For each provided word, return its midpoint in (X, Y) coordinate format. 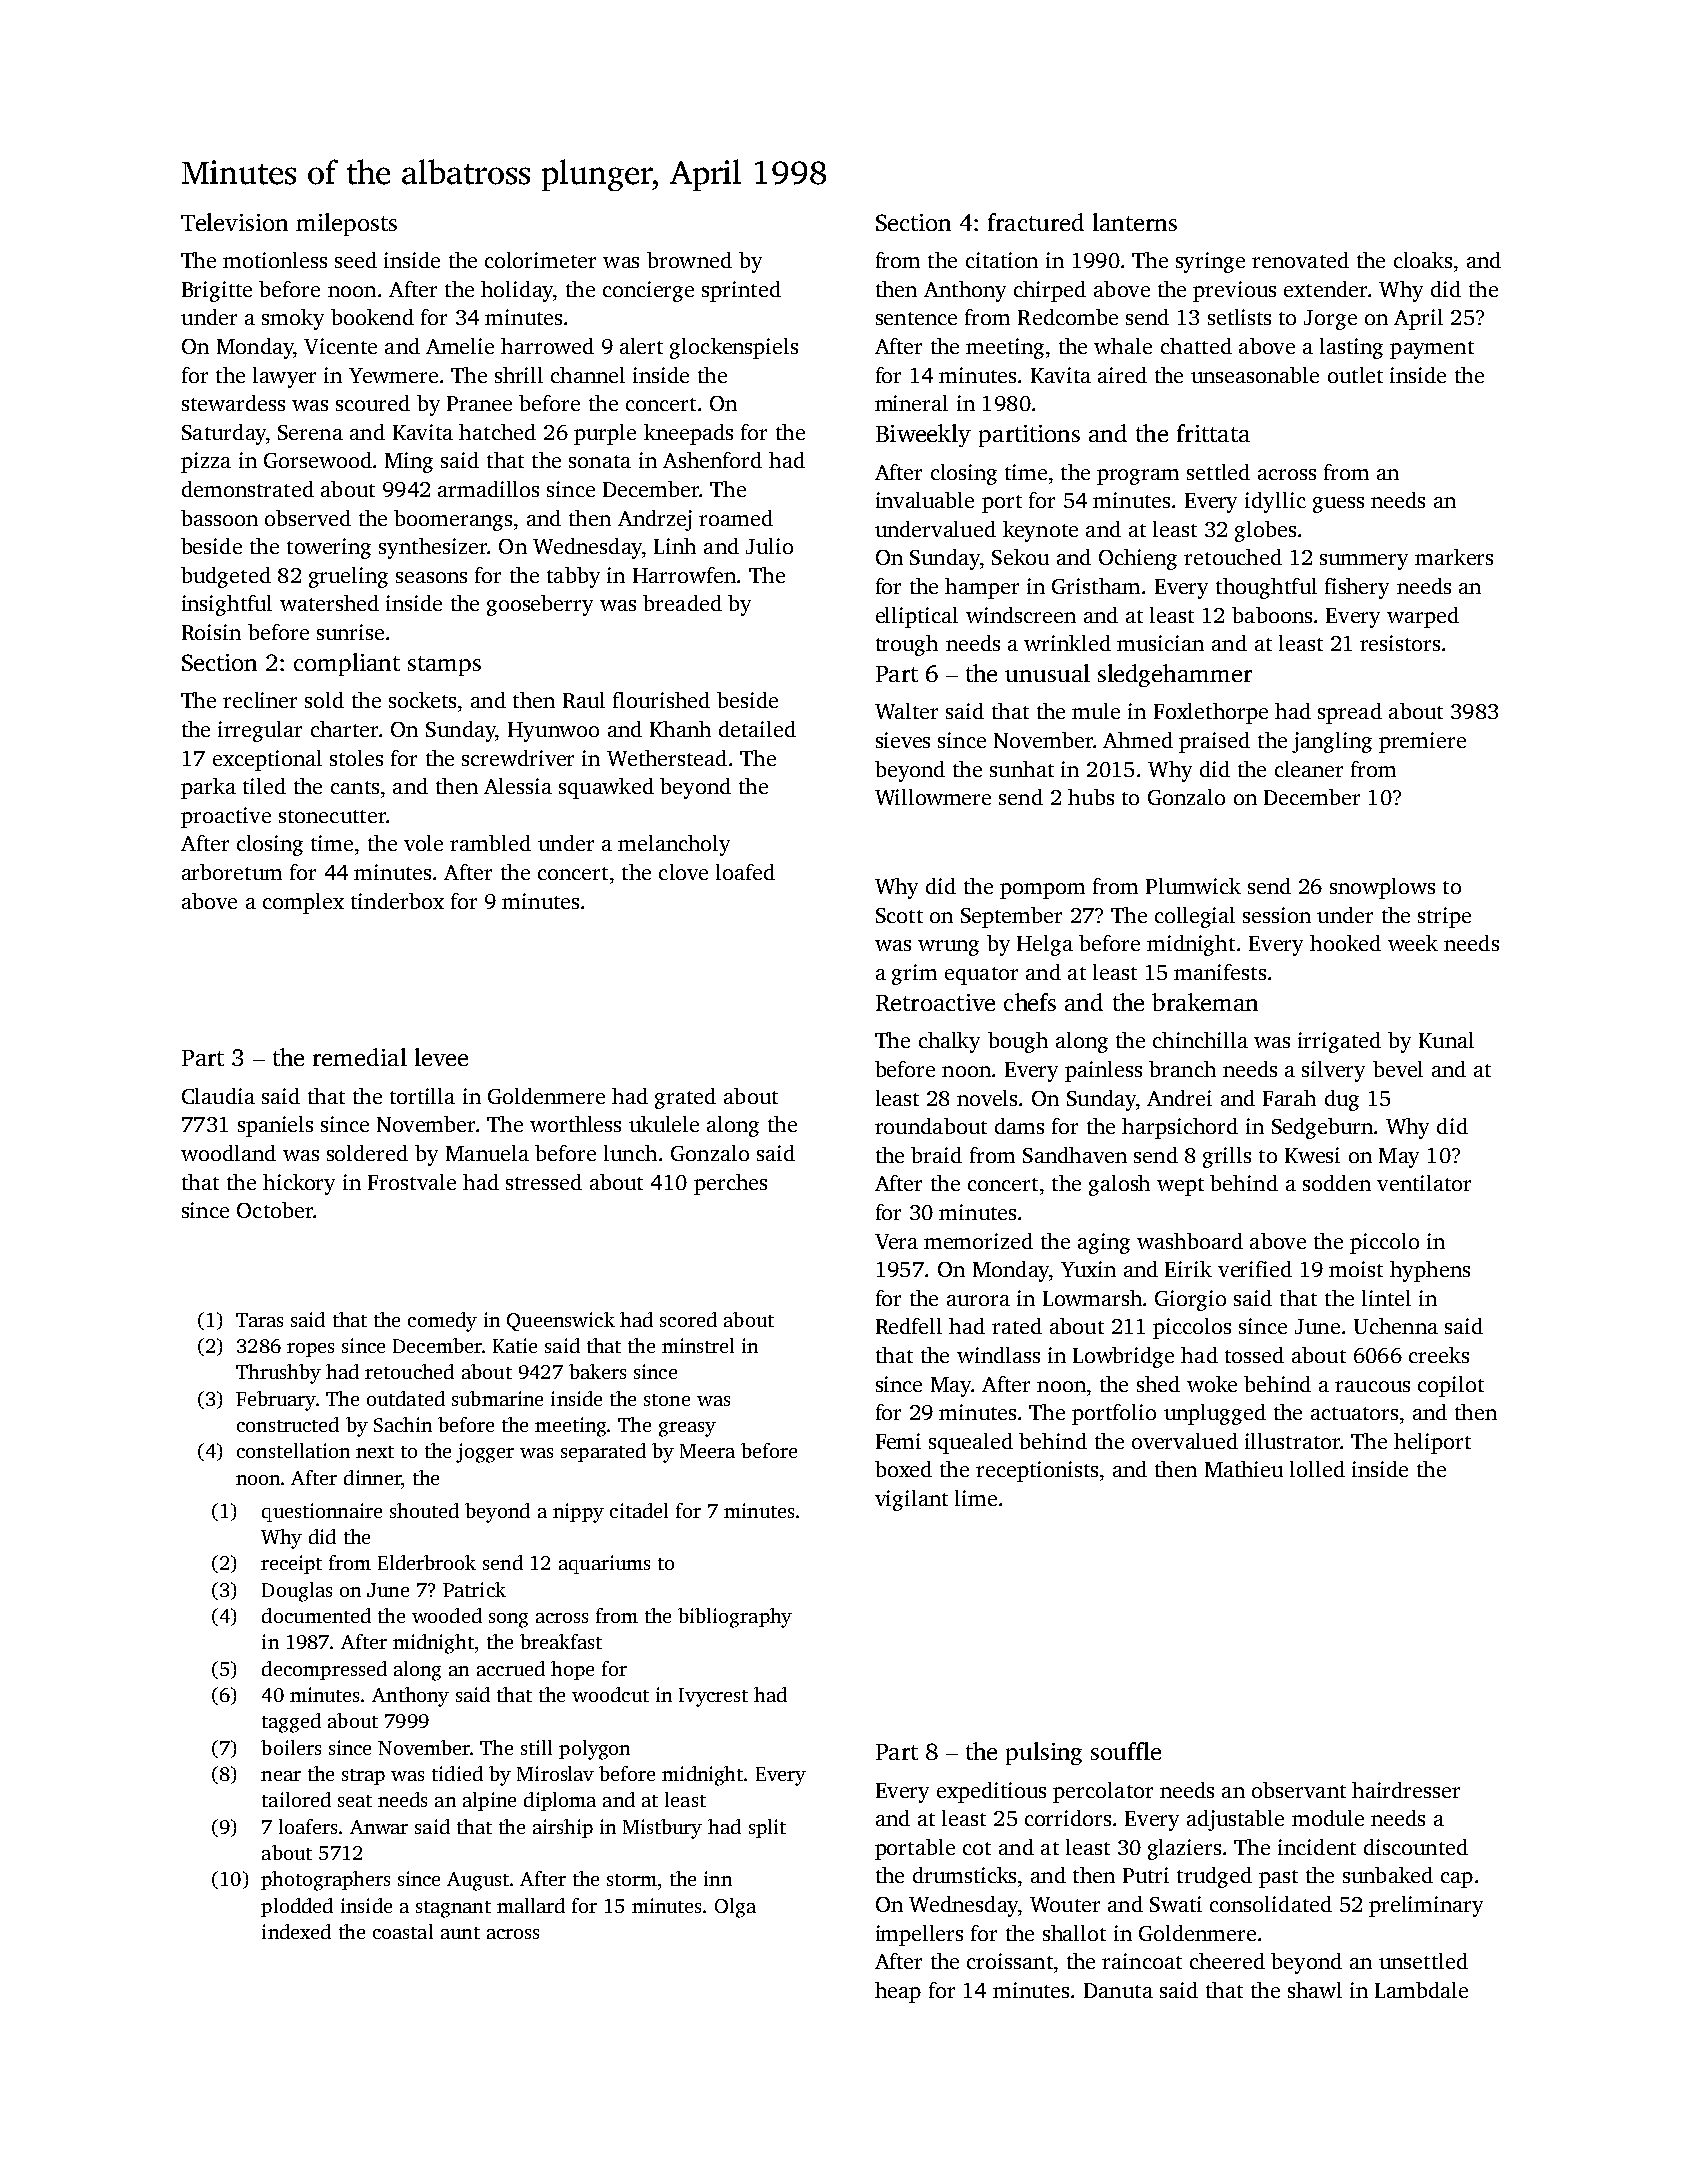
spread (1350, 713)
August (478, 1881)
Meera (707, 1451)
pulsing (1044, 1753)
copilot (1451, 1386)
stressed (544, 1182)
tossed (1254, 1355)
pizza (206, 462)
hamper (982, 588)
